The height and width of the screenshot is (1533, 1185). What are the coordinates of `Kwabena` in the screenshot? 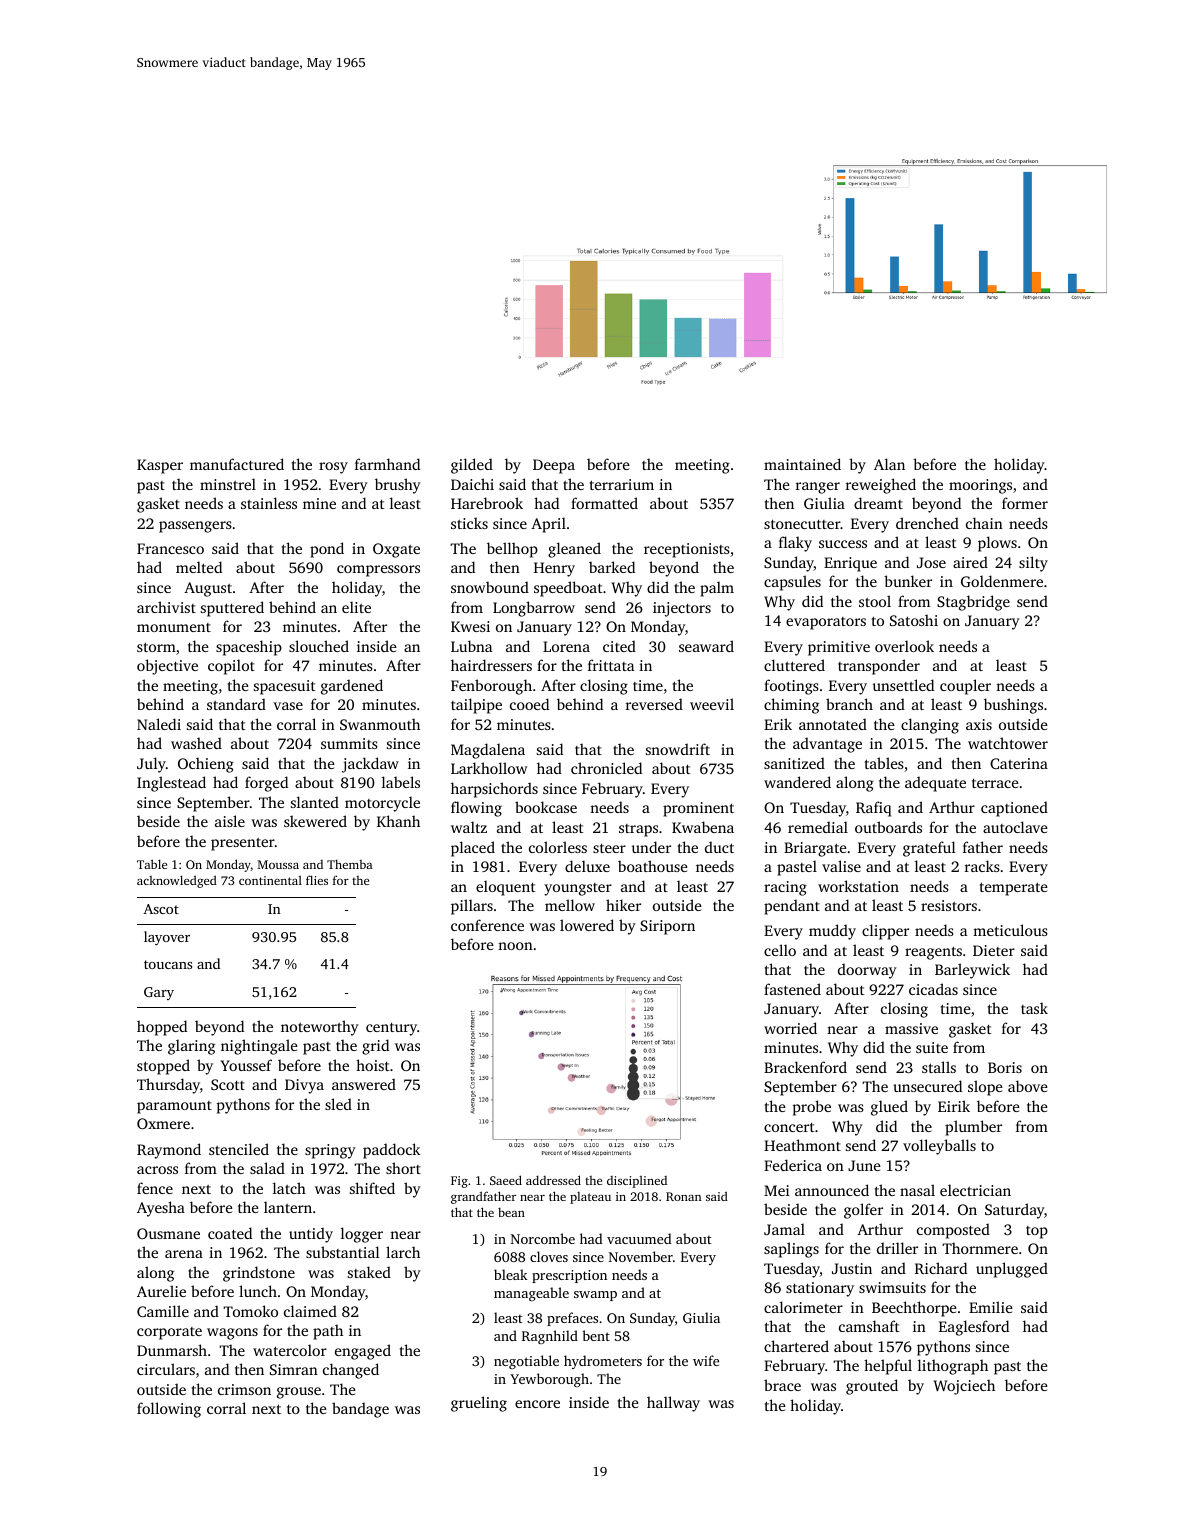 It's located at (703, 827).
